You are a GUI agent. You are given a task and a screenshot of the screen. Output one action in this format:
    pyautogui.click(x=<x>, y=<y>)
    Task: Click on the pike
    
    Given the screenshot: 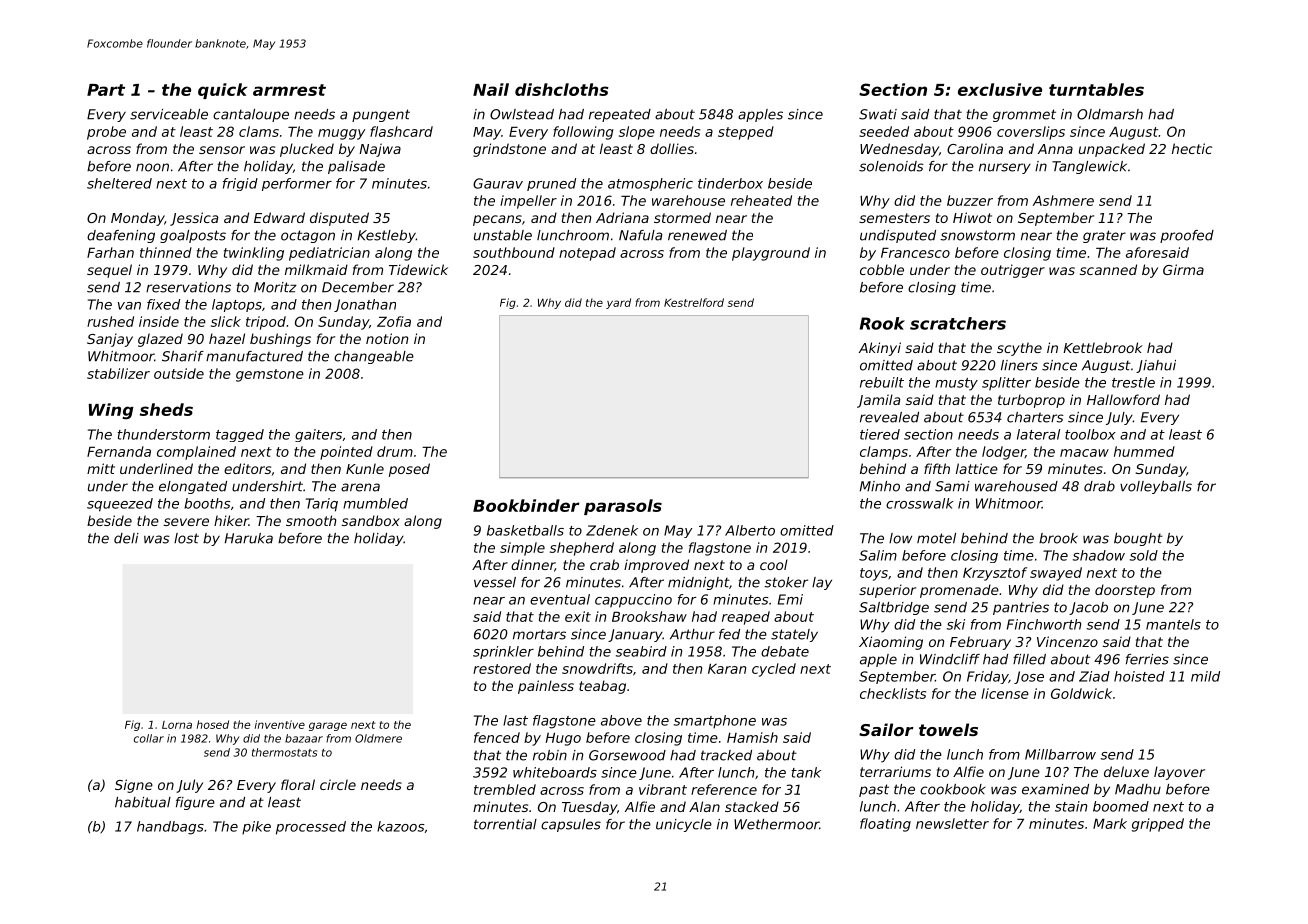 What is the action you would take?
    pyautogui.click(x=256, y=828)
